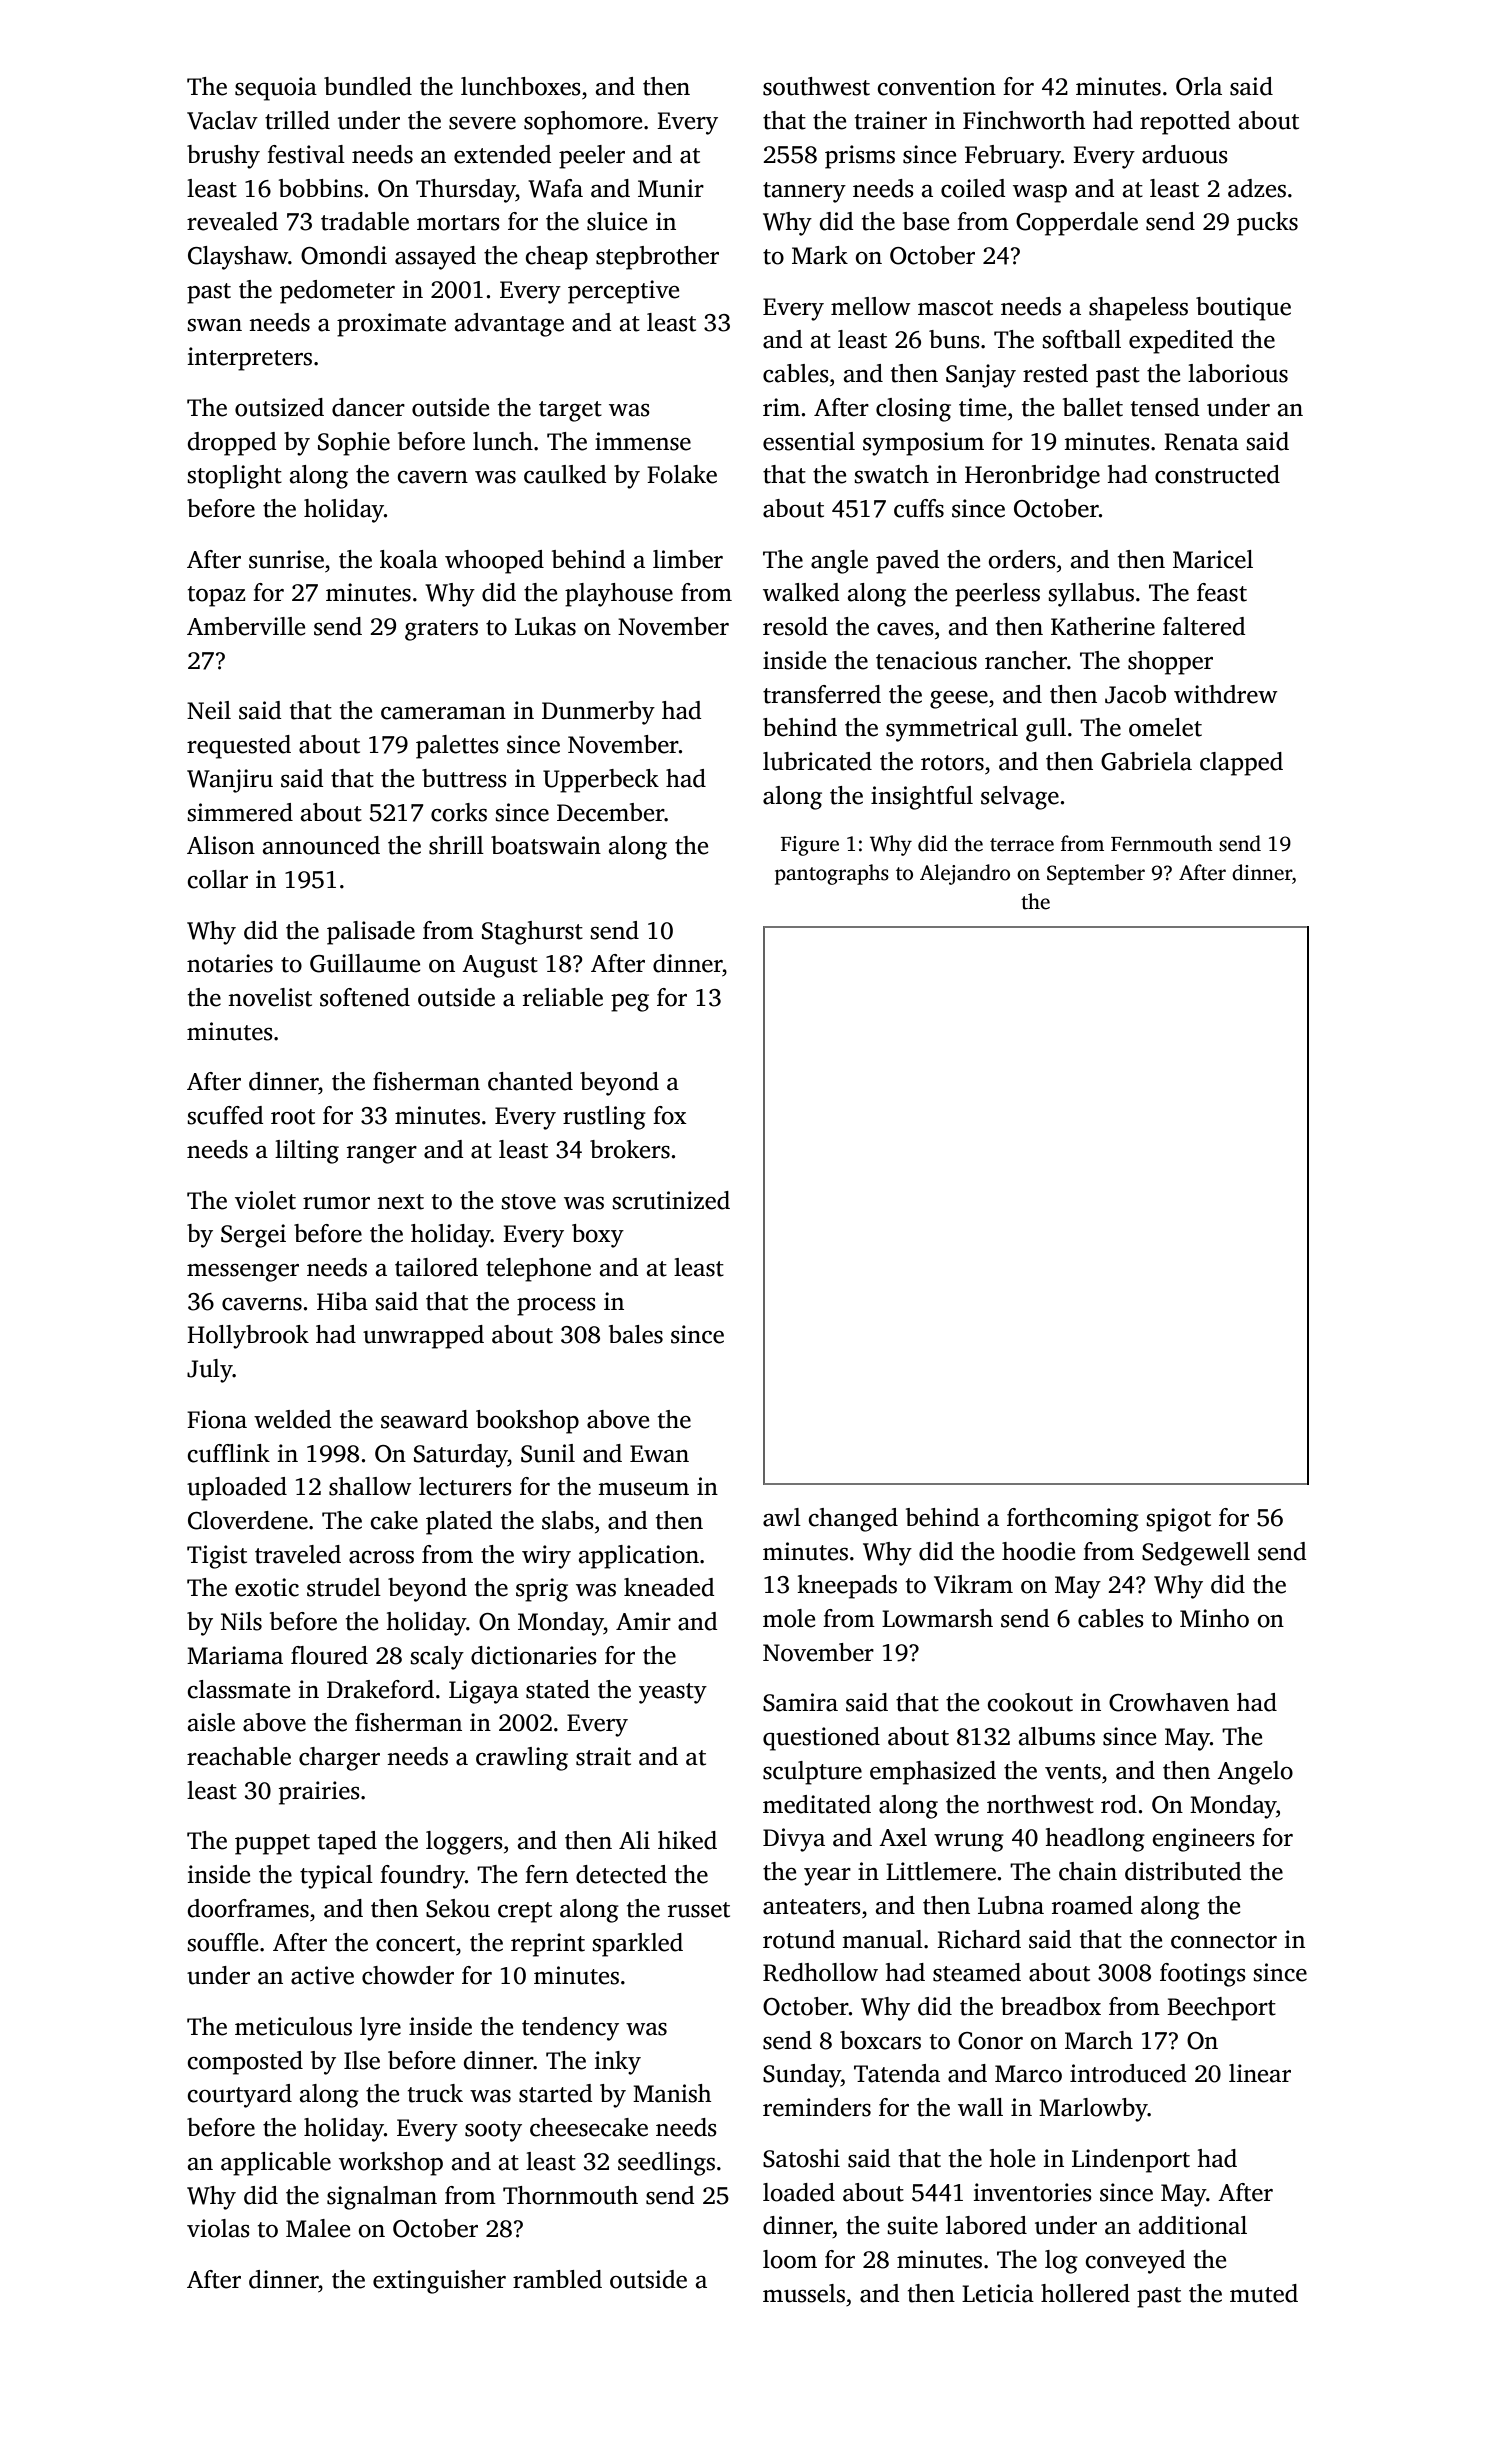 This document has width=1496, height=2464. What do you see at coordinates (558, 1689) in the document?
I see `stated` at bounding box center [558, 1689].
